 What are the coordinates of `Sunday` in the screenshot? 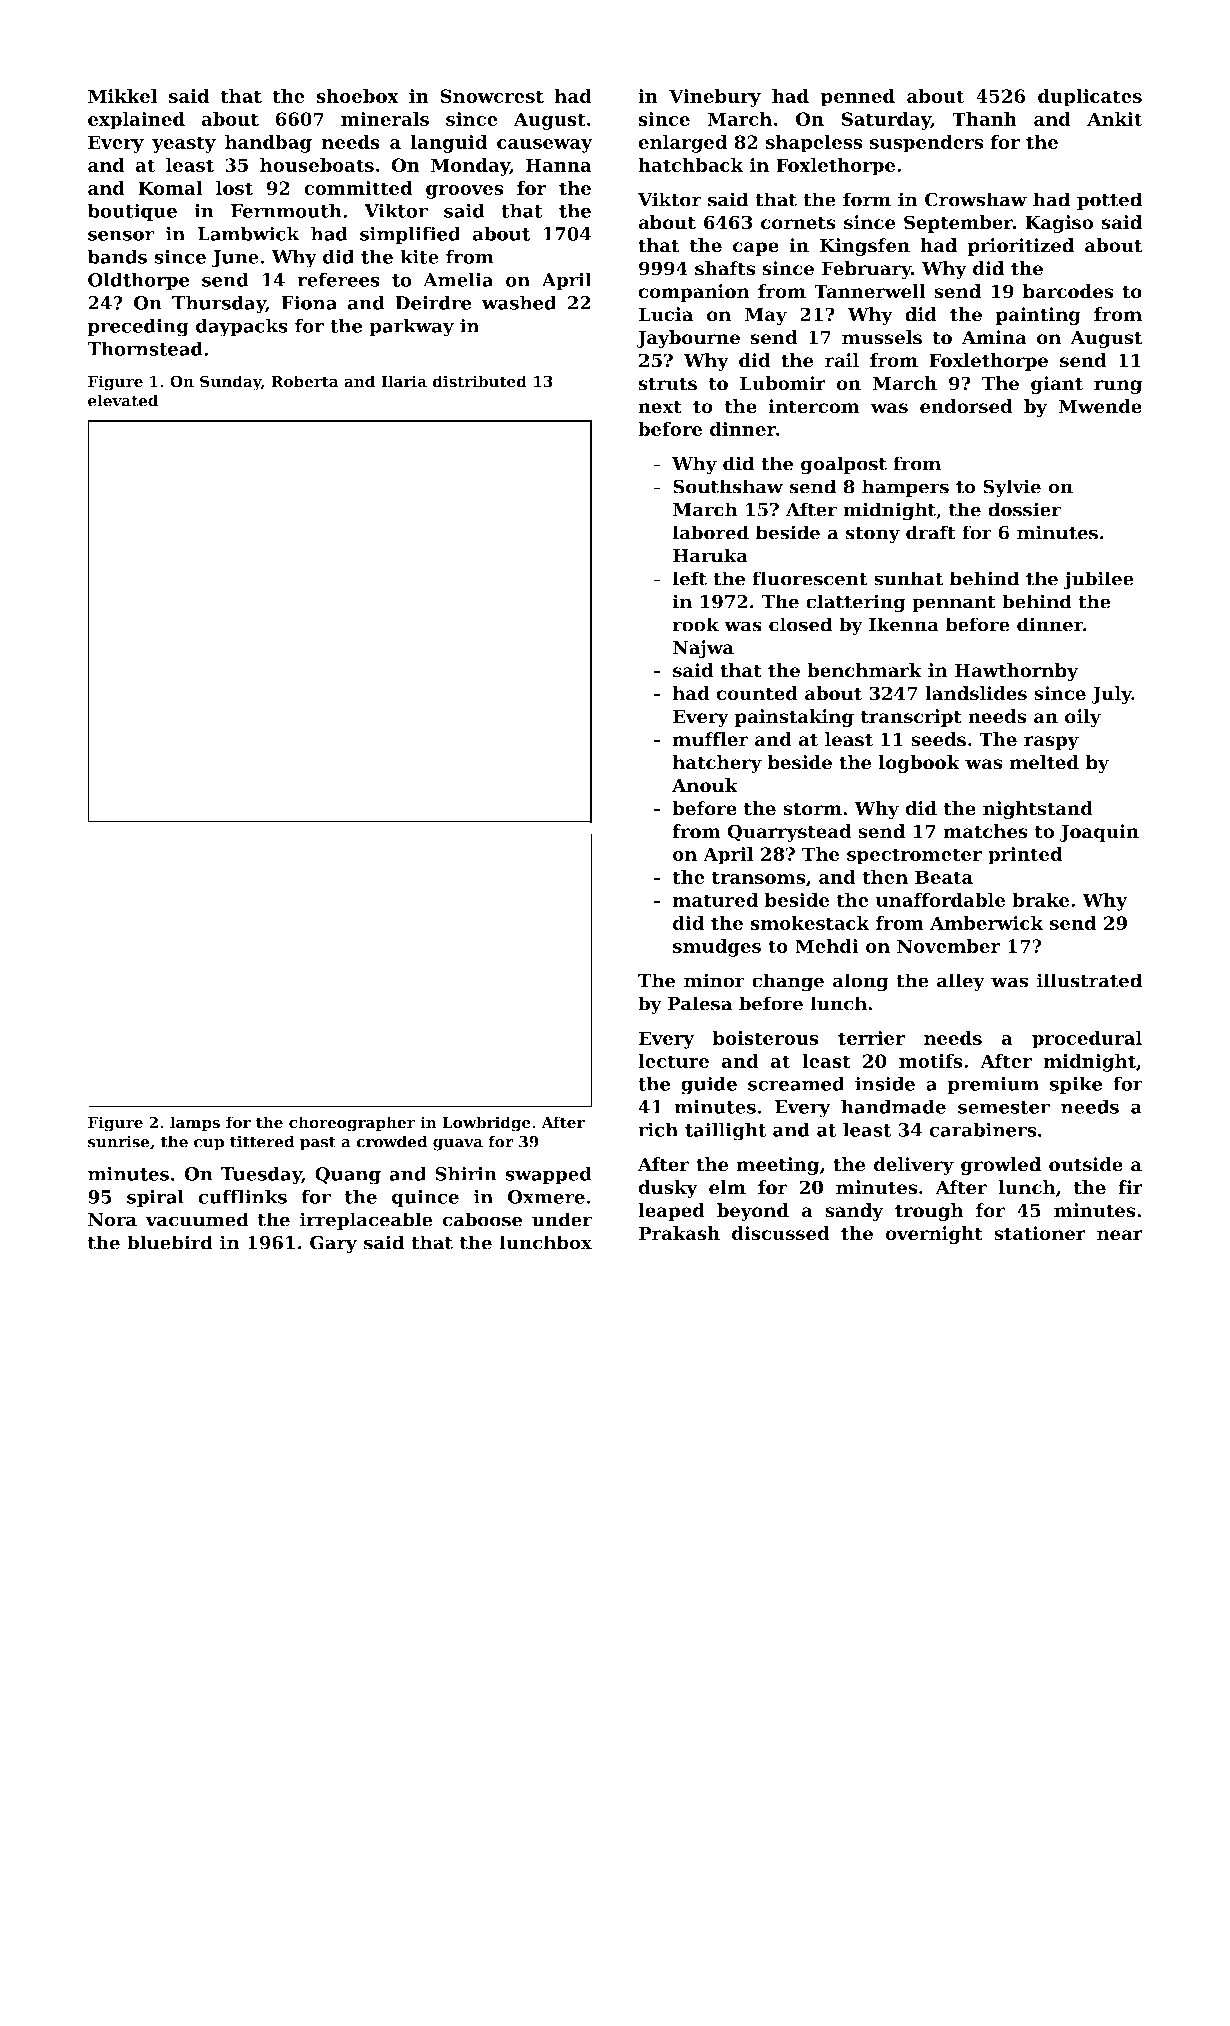 It's located at (230, 383).
